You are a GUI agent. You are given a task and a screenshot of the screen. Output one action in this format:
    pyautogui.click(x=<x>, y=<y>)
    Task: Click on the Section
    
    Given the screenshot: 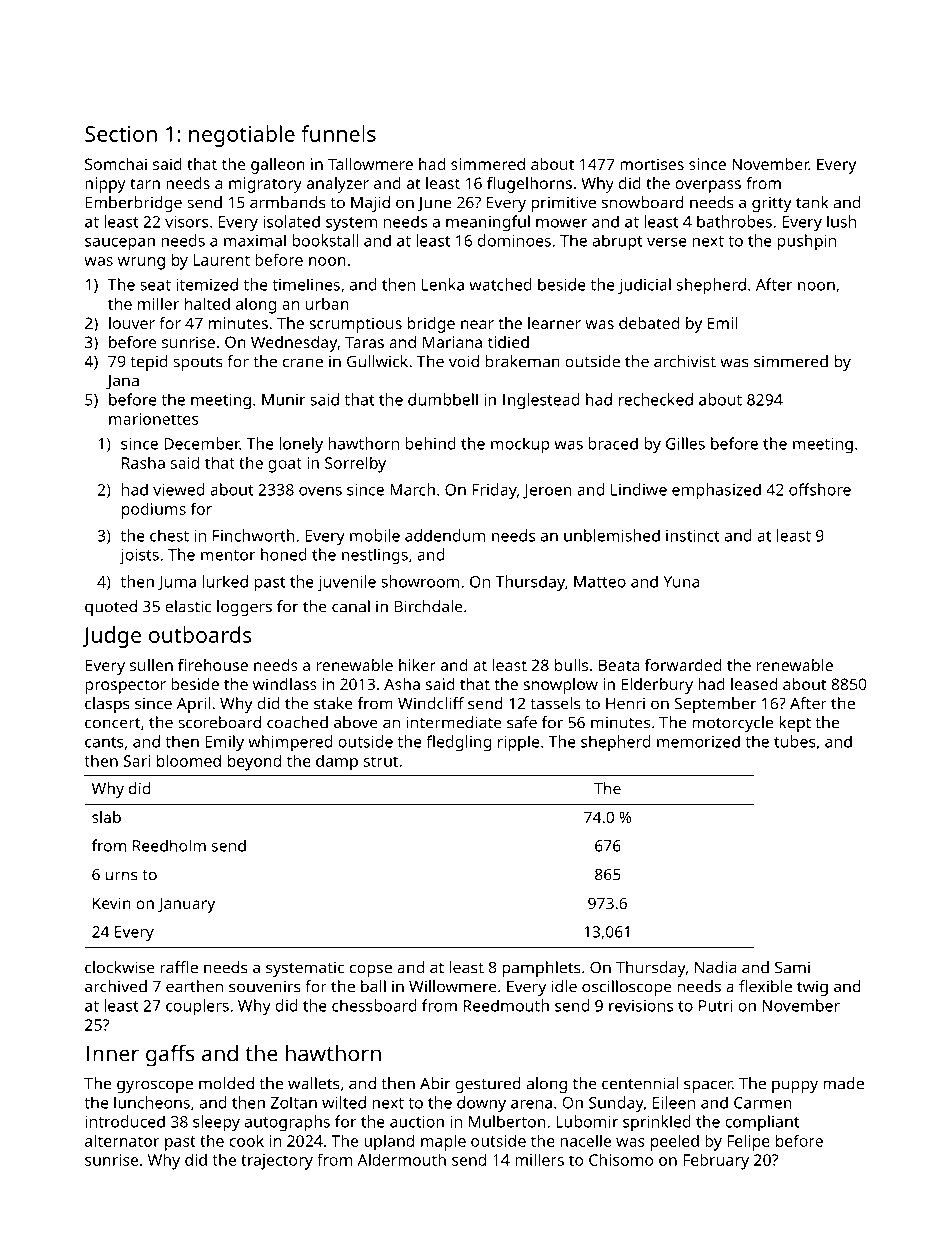 What is the action you would take?
    pyautogui.click(x=121, y=134)
